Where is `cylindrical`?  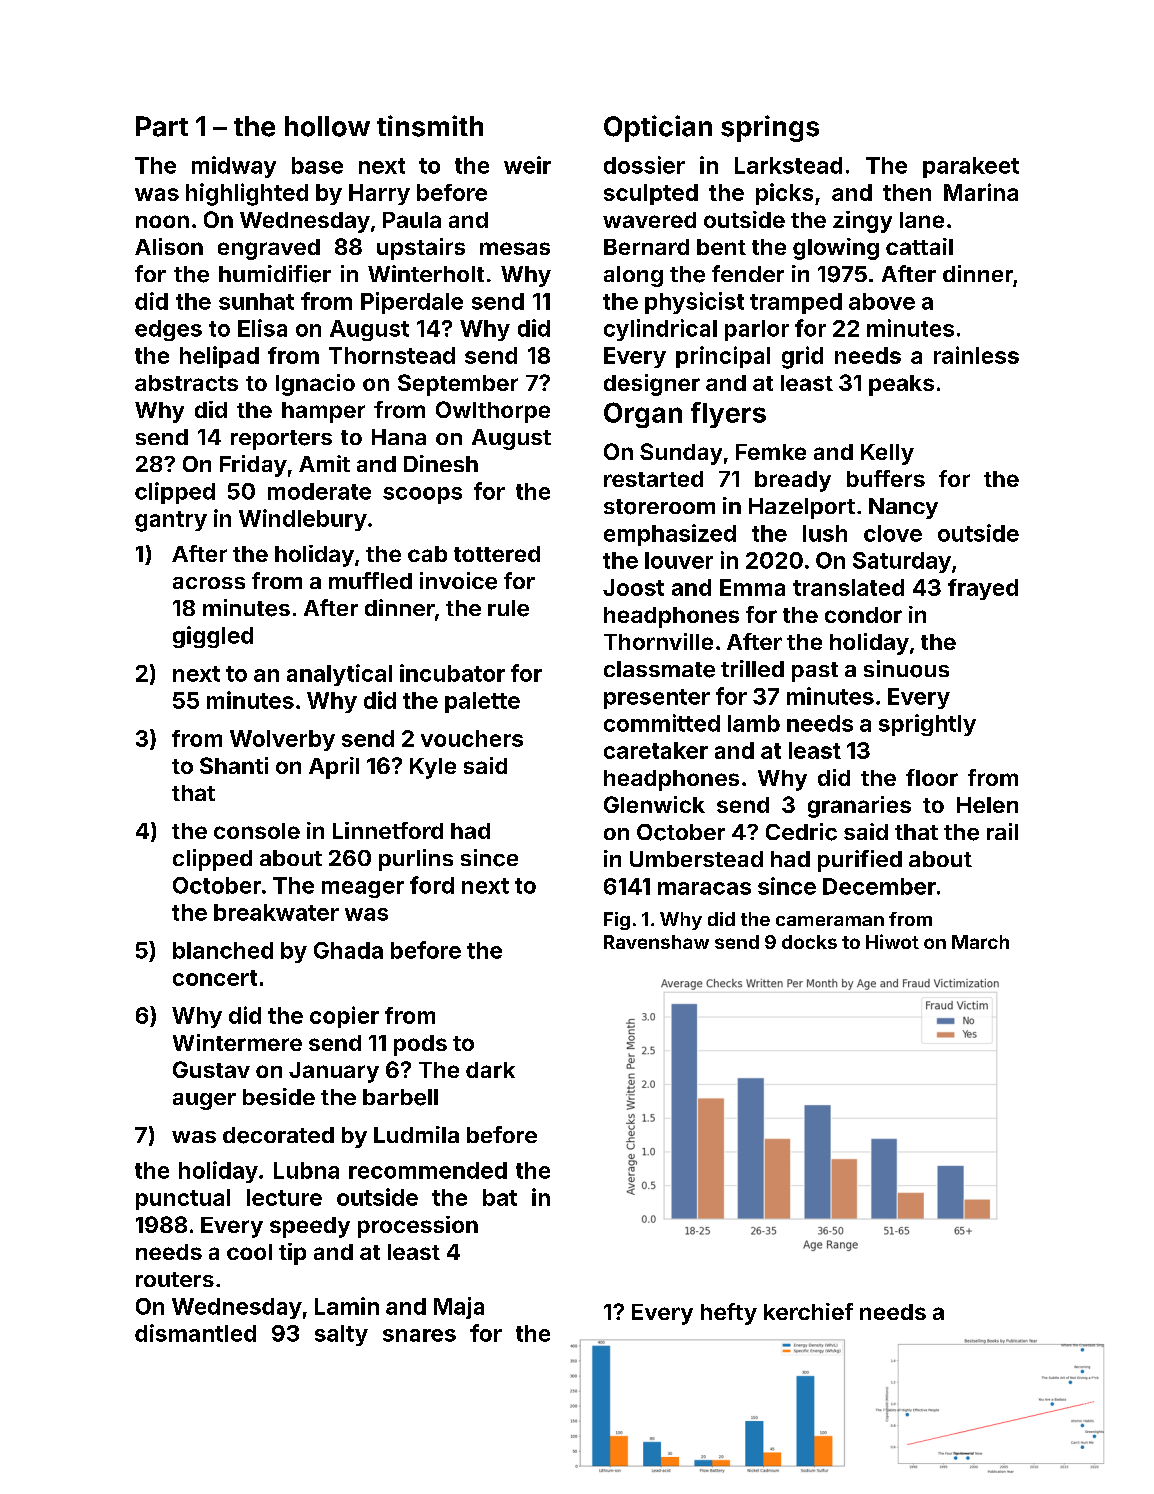
cylindrical is located at coordinates (660, 330).
